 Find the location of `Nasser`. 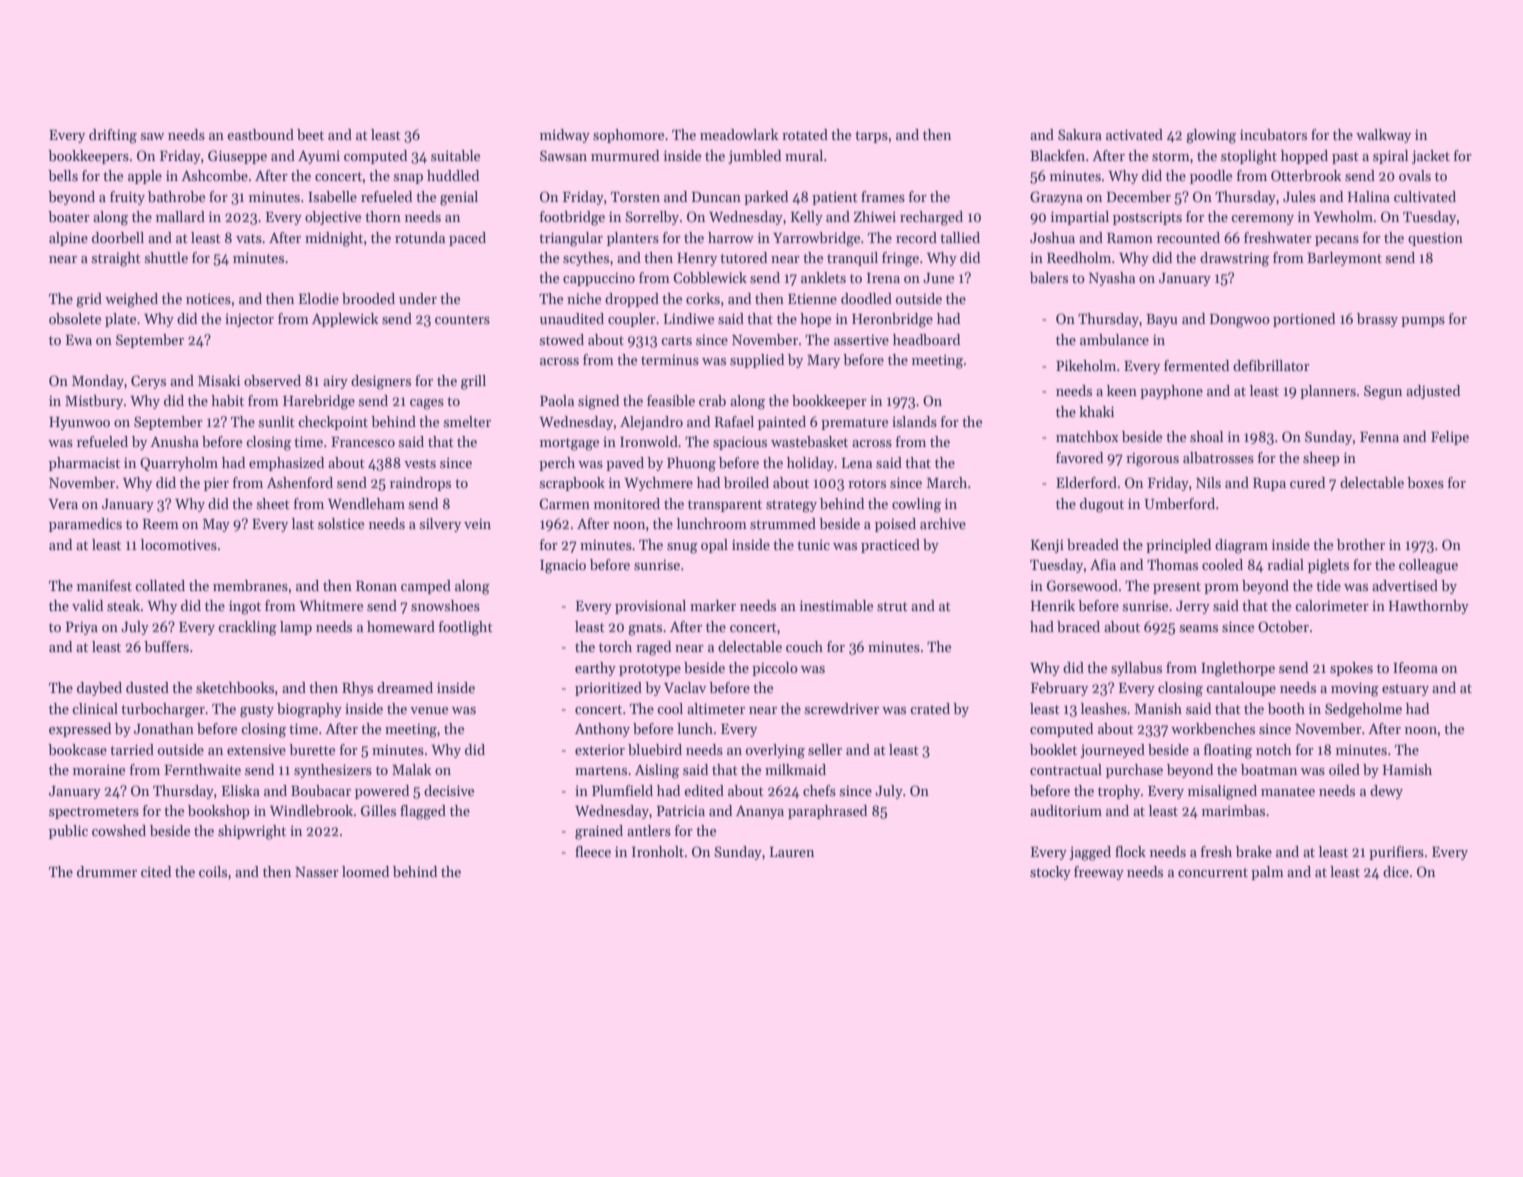

Nasser is located at coordinates (317, 872).
